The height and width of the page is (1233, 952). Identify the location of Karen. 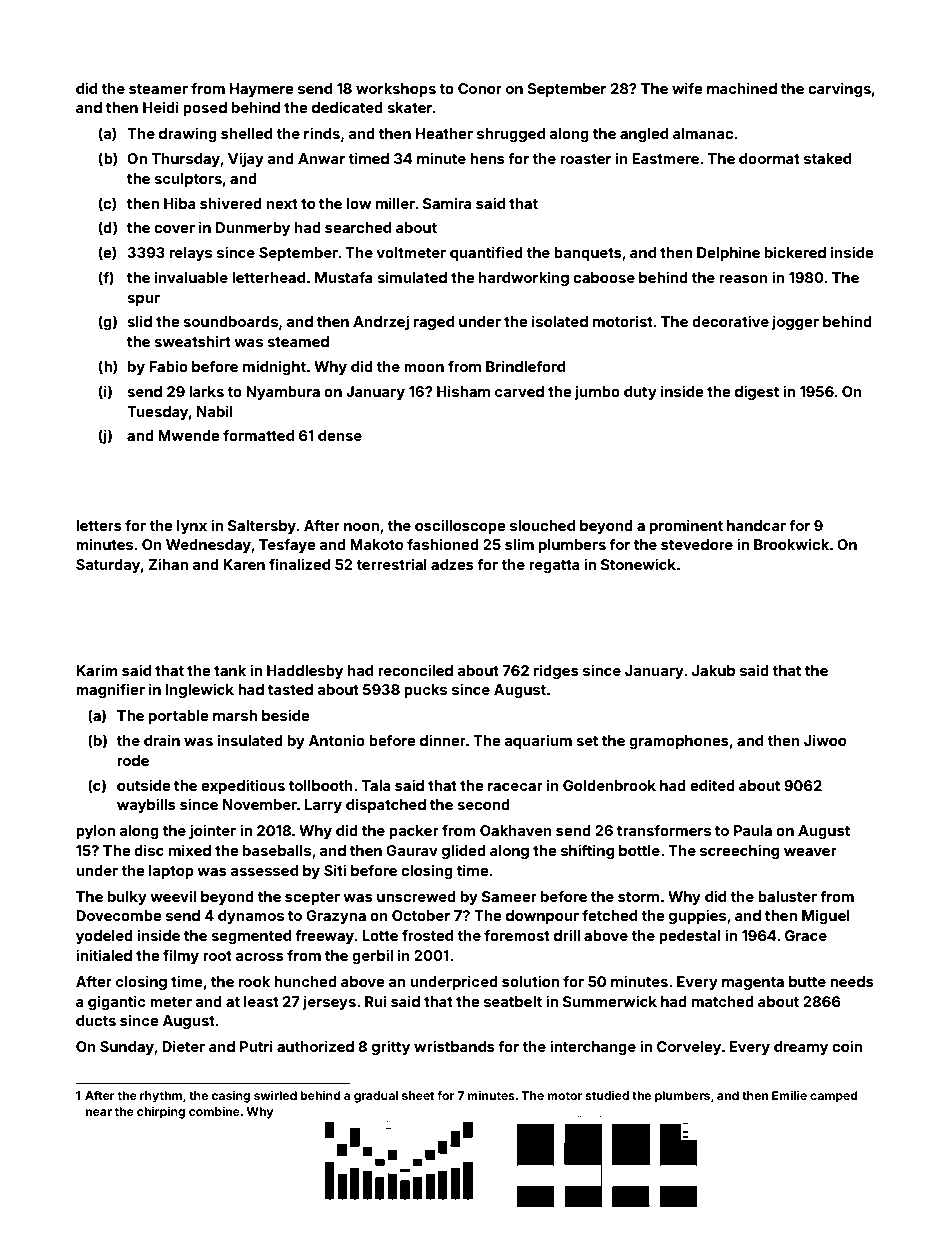
(244, 564).
